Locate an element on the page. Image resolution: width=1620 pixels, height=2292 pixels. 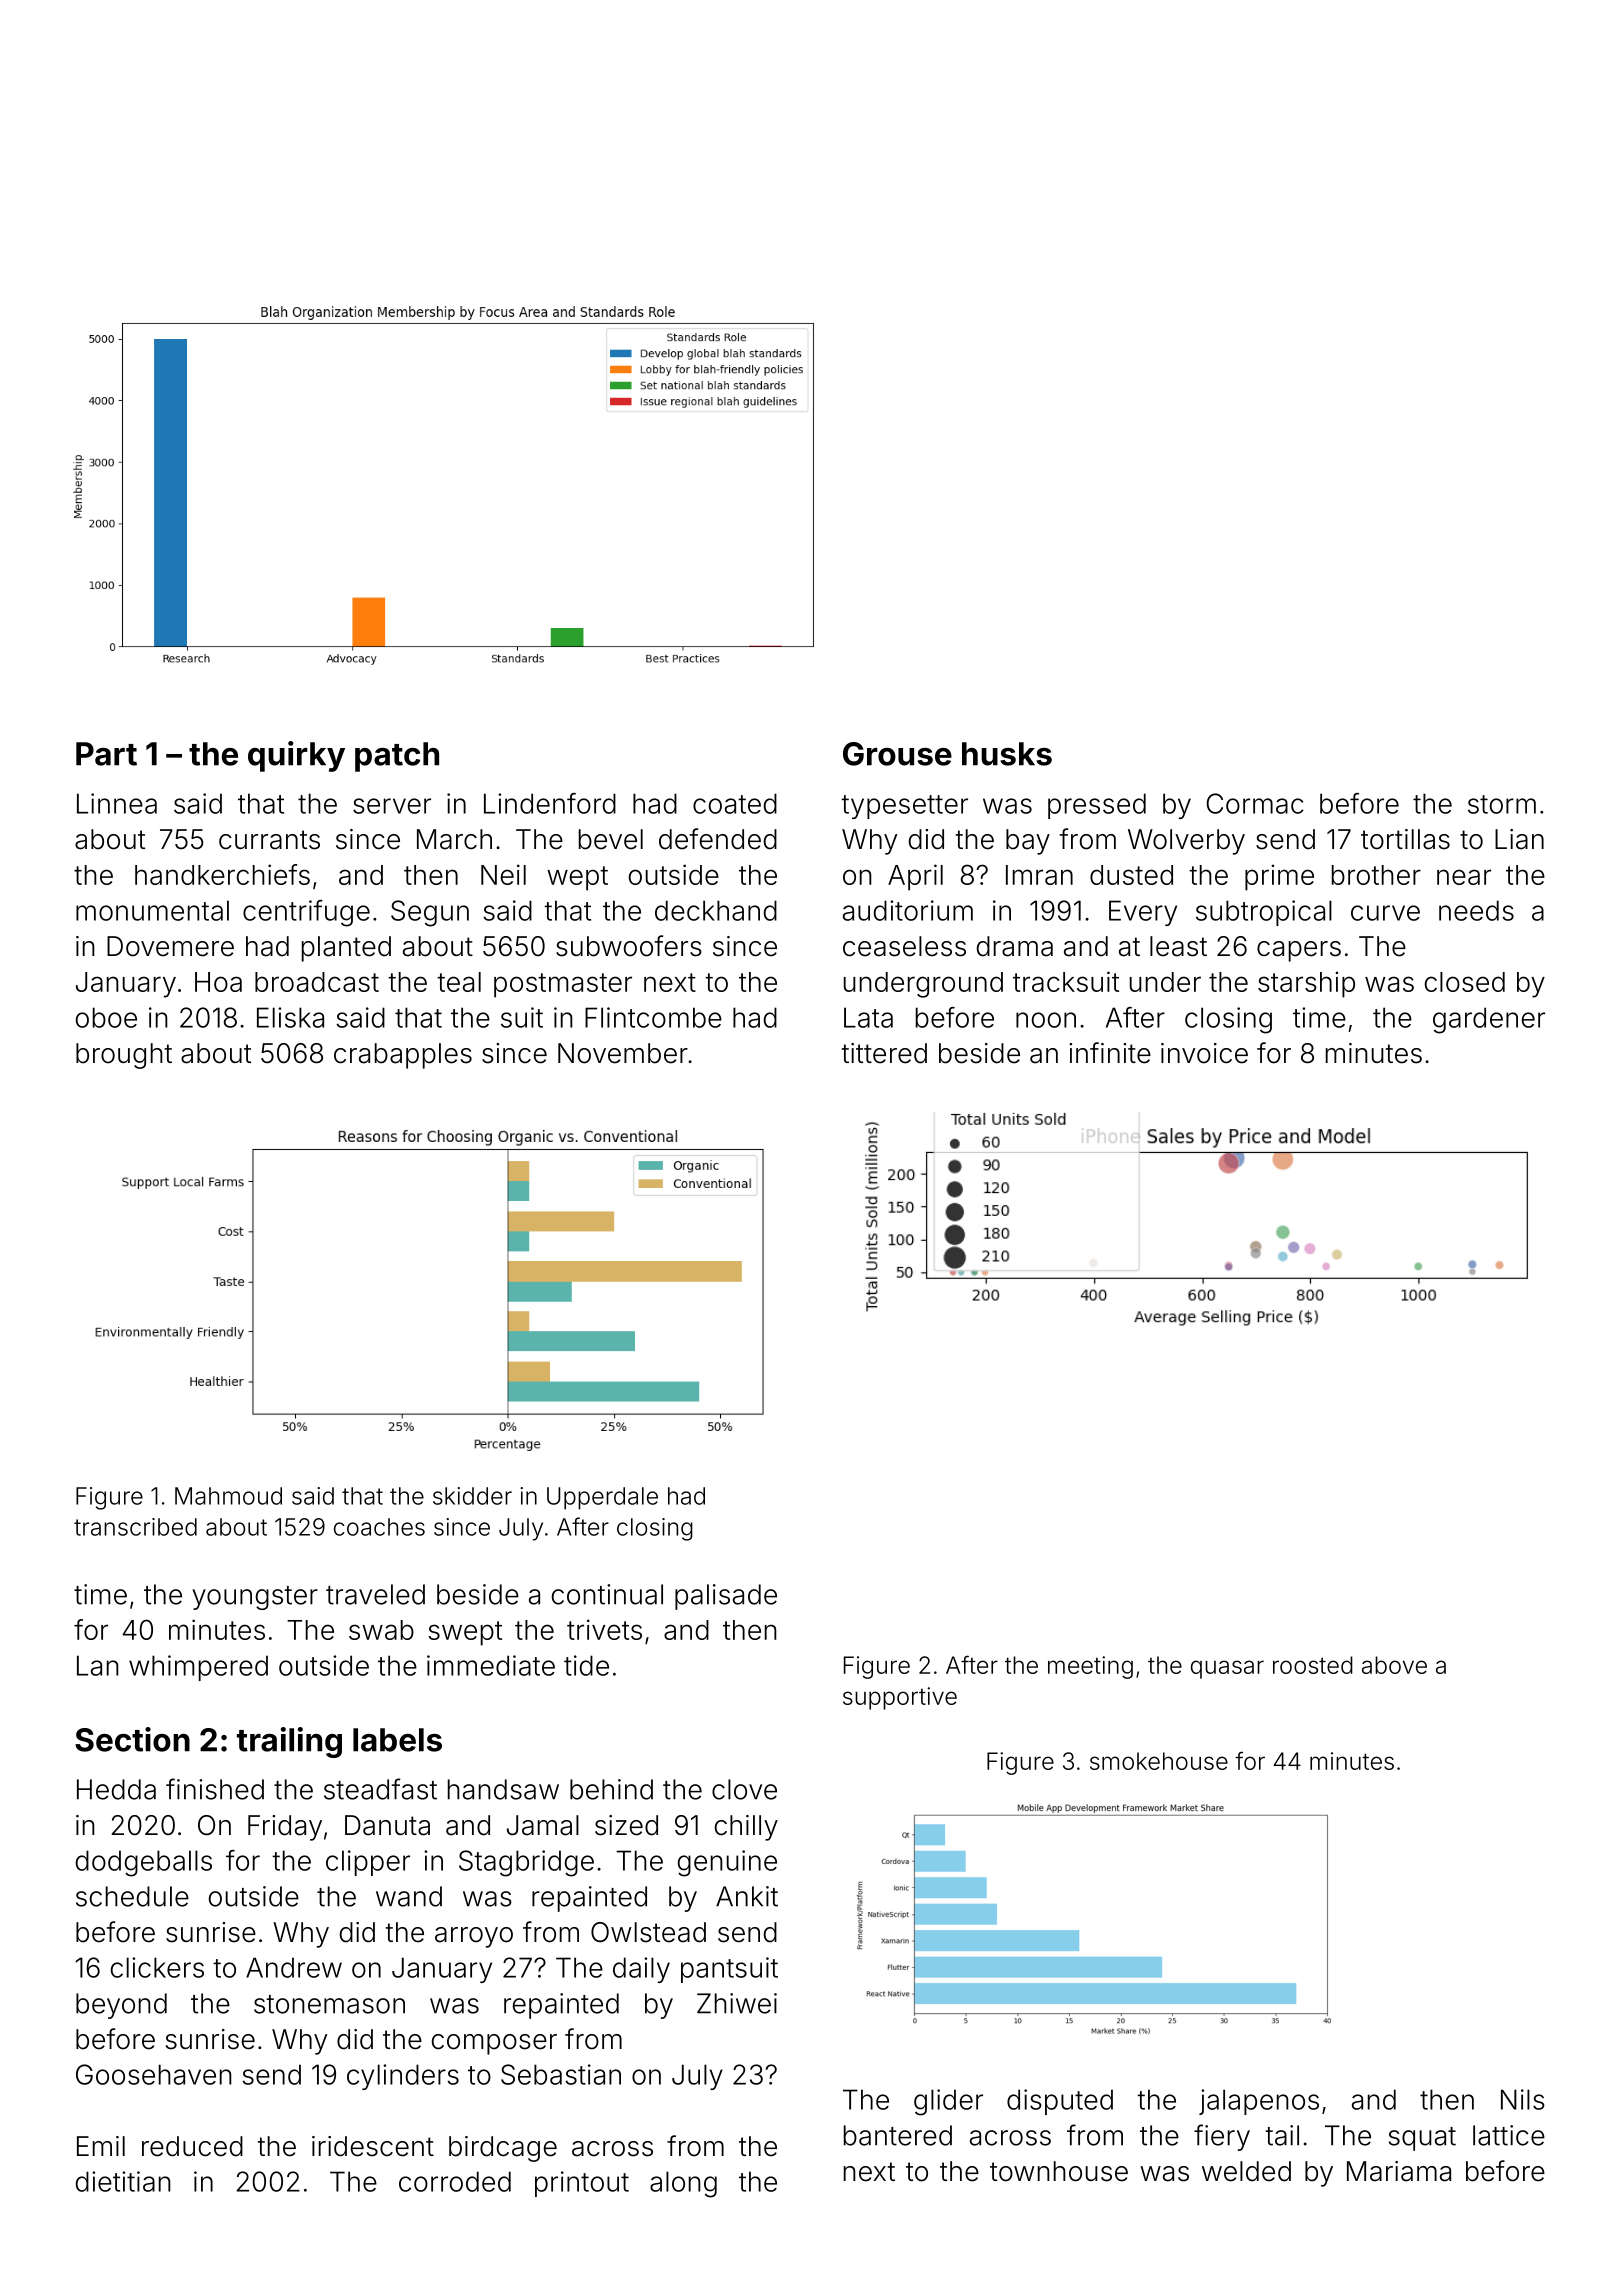
clove is located at coordinates (744, 1789).
